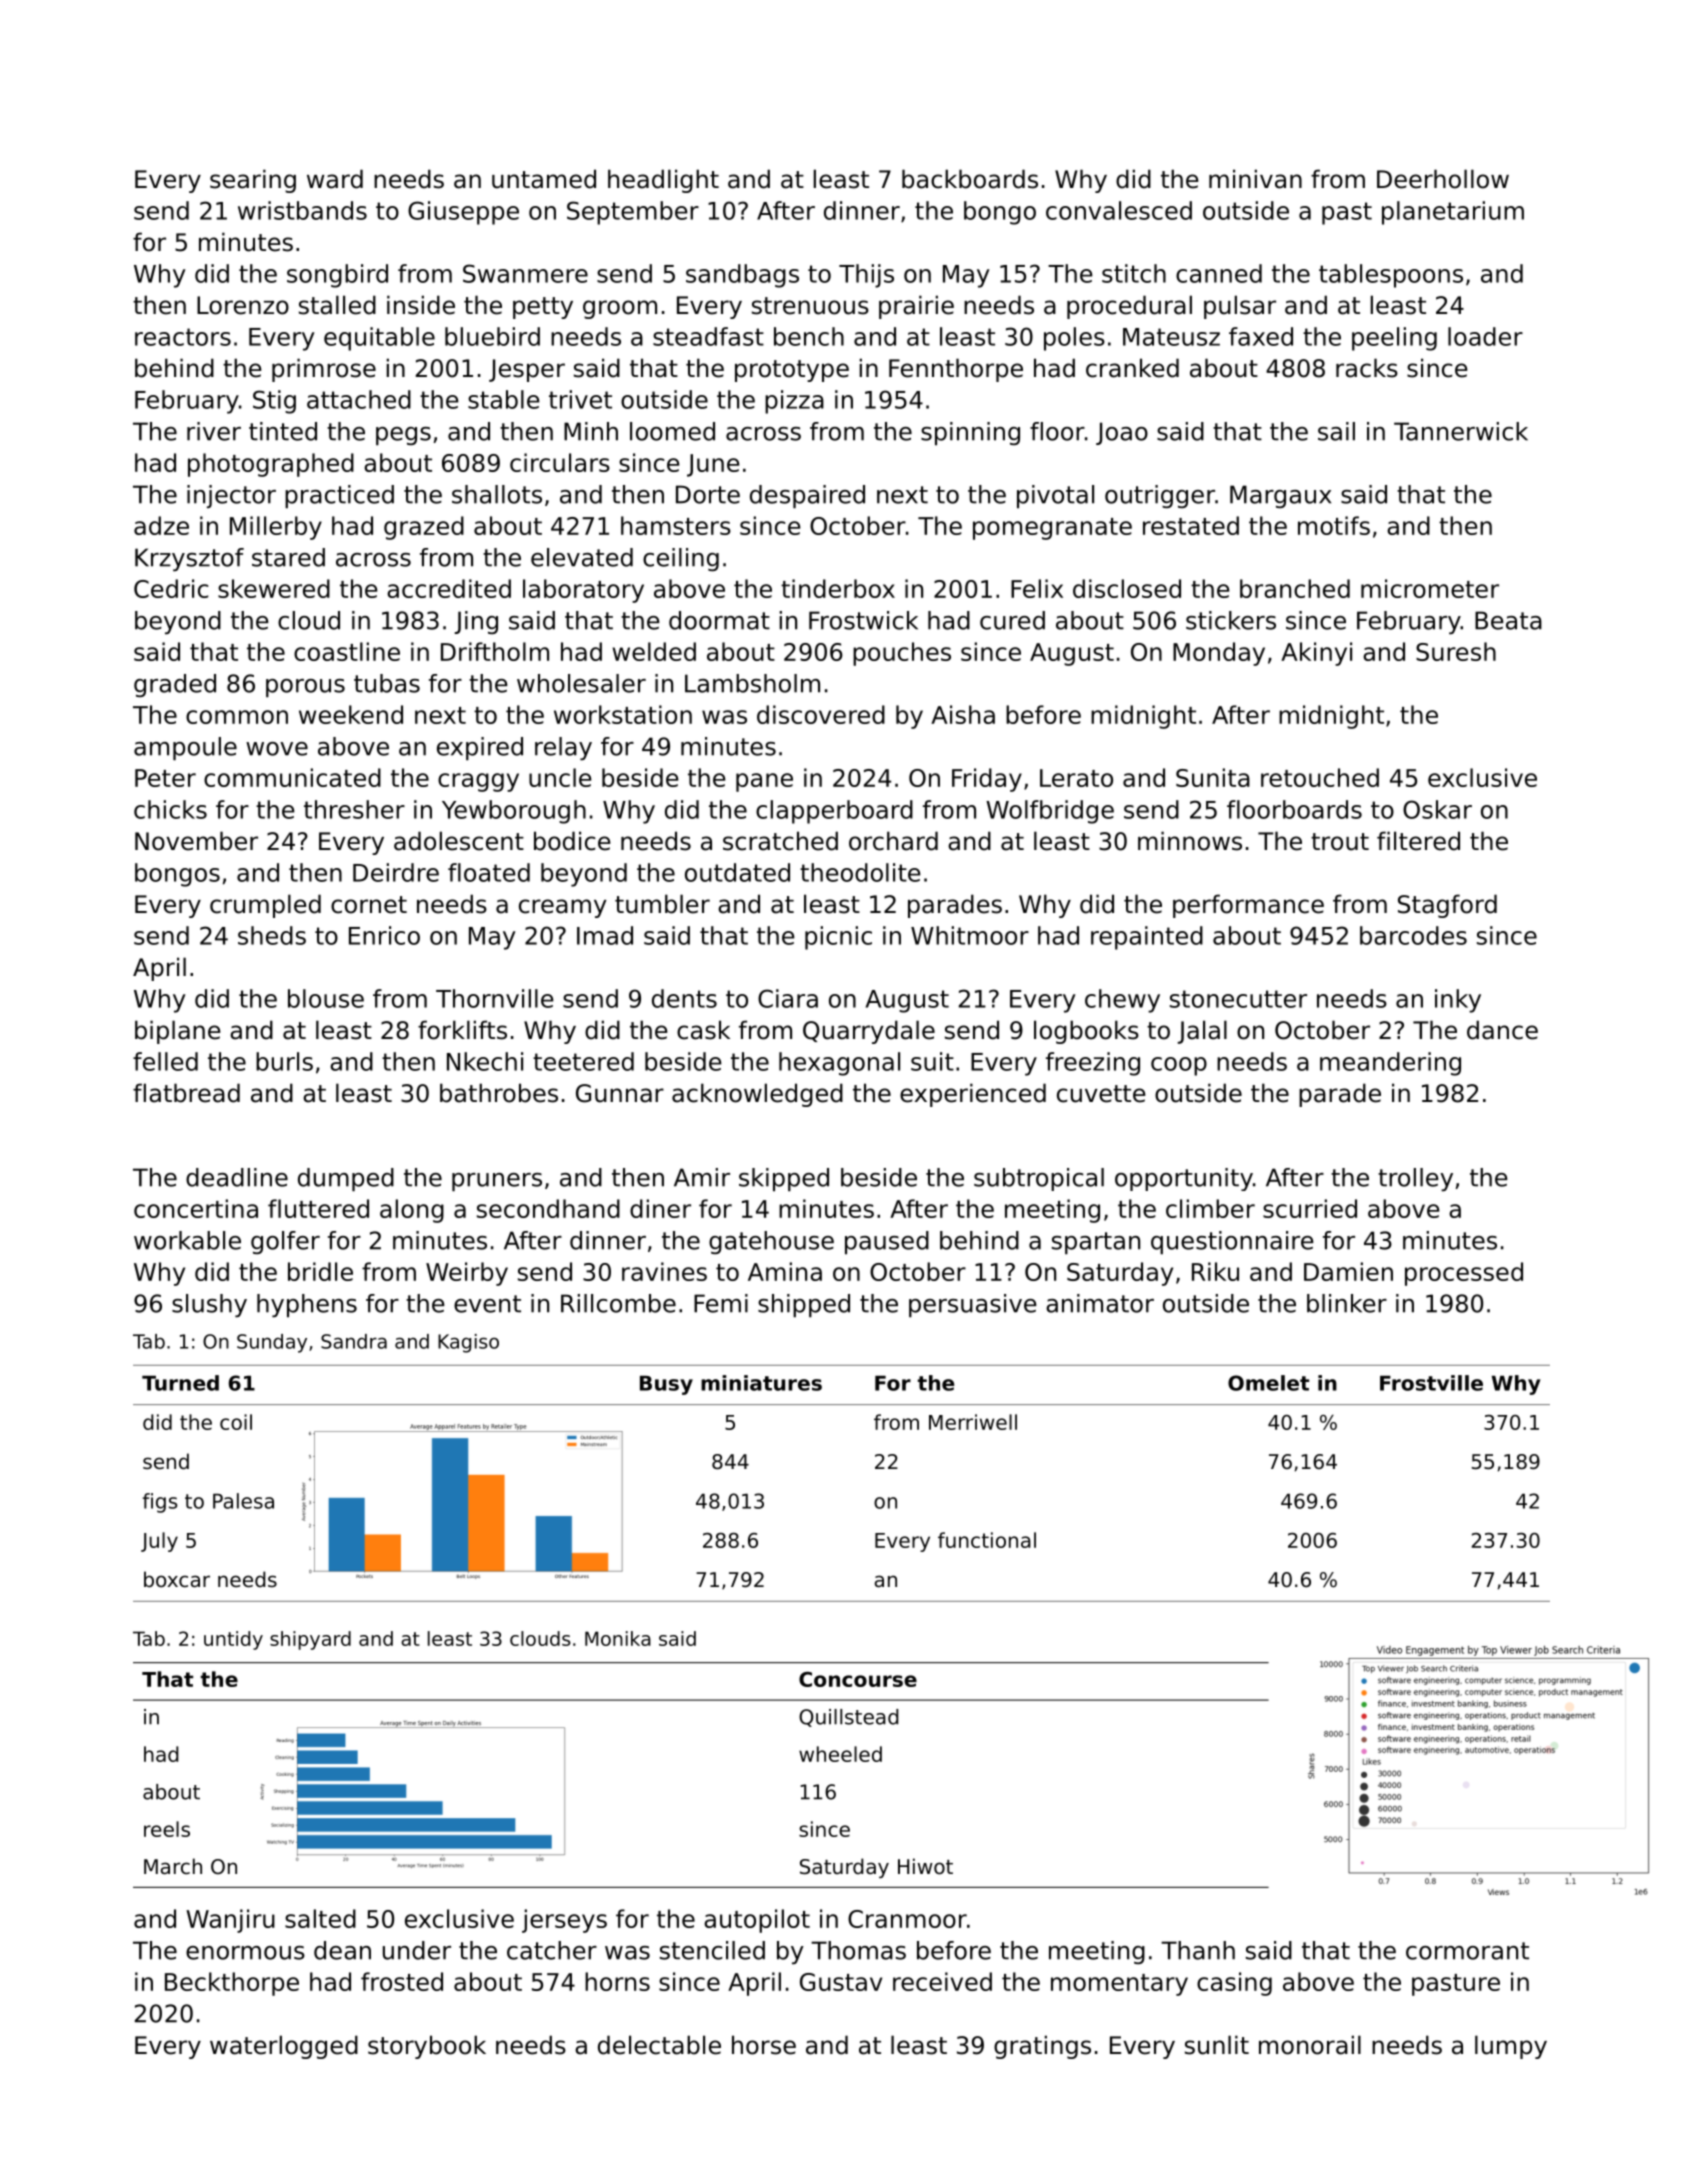 The height and width of the image is (2178, 1683). Describe the element at coordinates (660, 1208) in the image. I see `diner` at that location.
